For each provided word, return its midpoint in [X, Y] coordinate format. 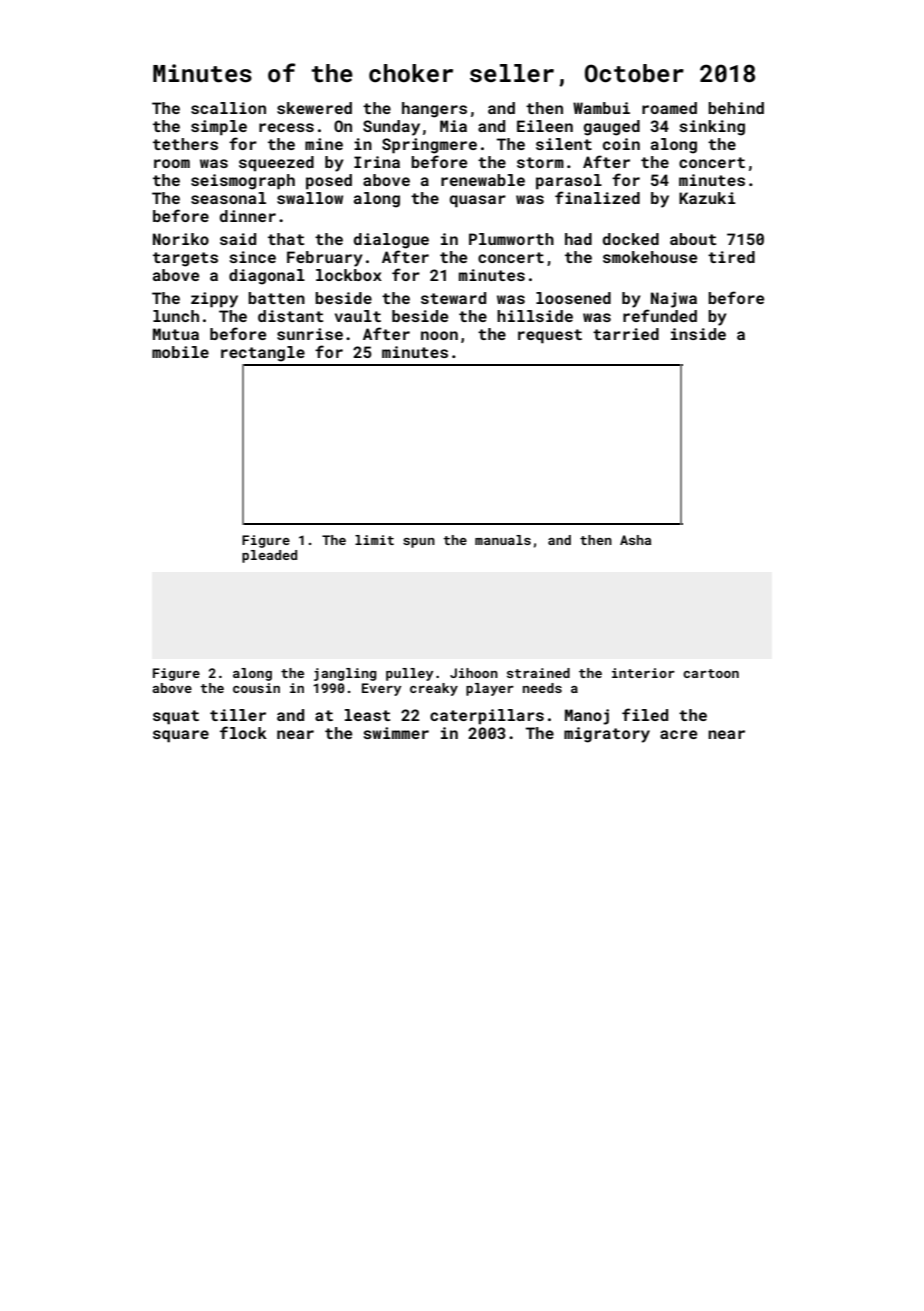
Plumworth [511, 239]
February [325, 259]
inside [698, 334]
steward [453, 298]
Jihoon [474, 673]
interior [643, 673]
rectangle [263, 354]
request [550, 336]
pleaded [269, 556]
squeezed [276, 164]
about [693, 239]
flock [243, 732]
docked [631, 239]
